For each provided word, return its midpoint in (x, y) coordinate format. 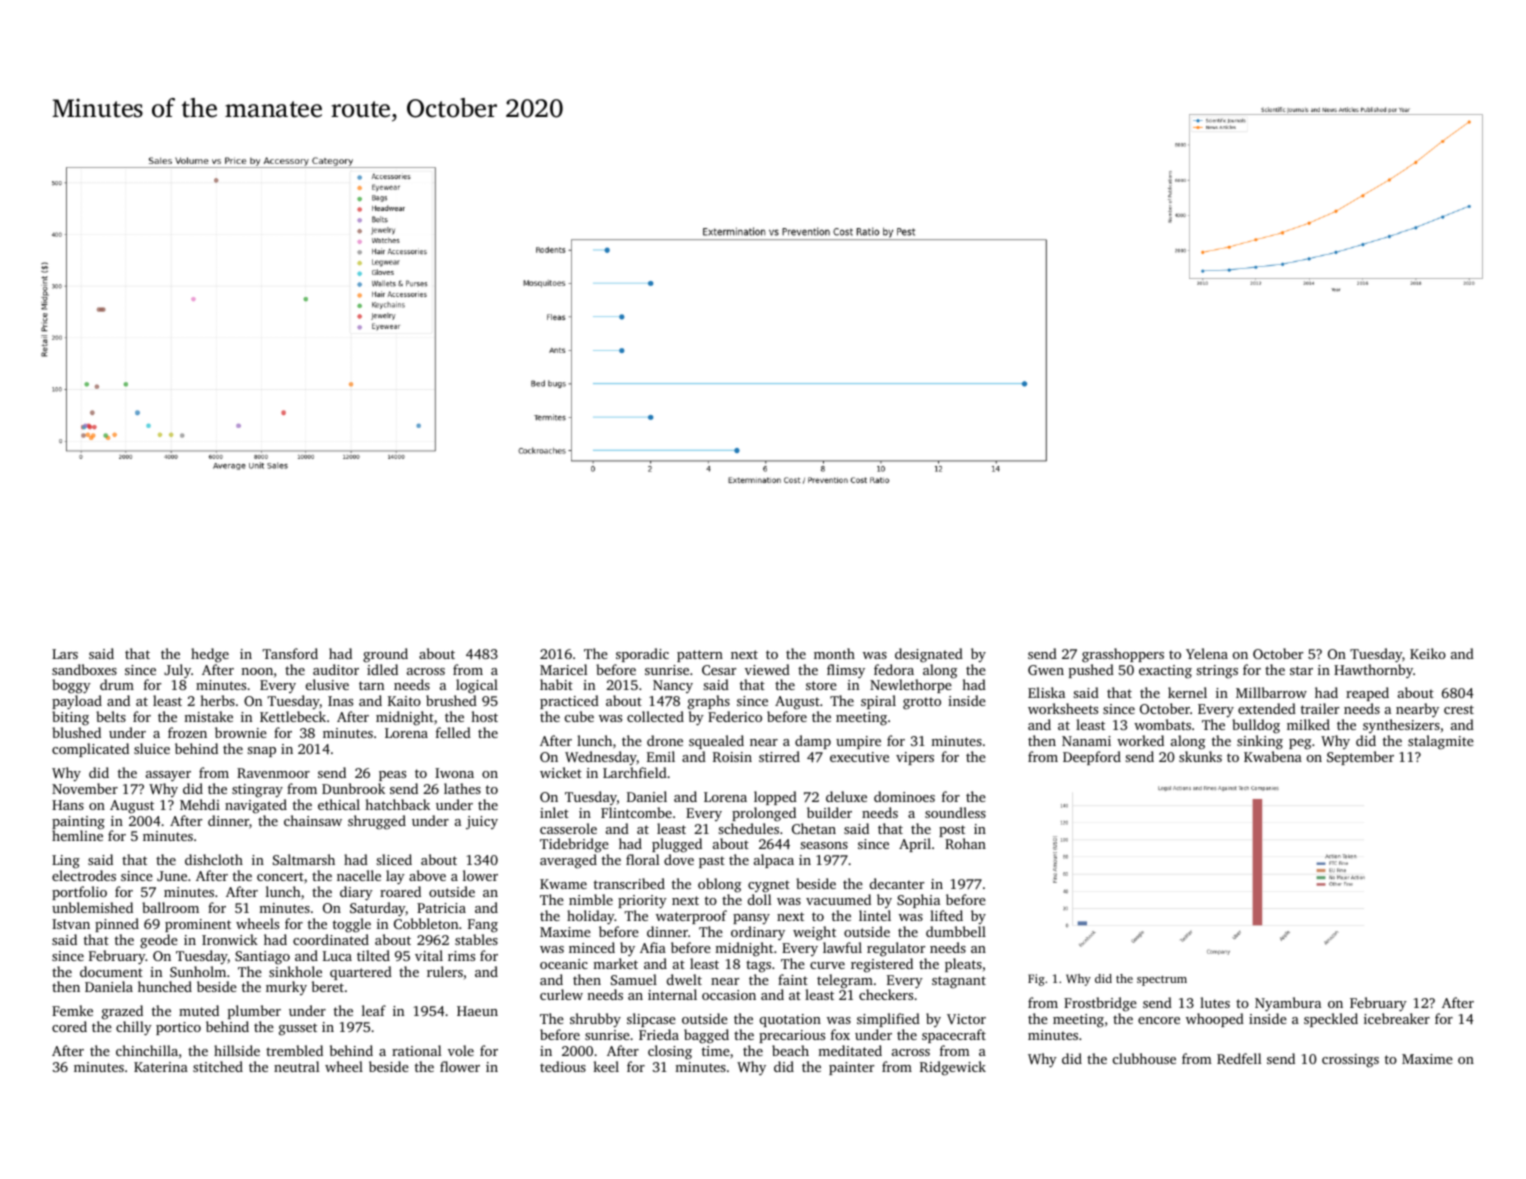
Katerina (161, 1067)
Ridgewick (953, 1068)
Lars (65, 654)
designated (929, 655)
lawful (842, 947)
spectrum (1162, 980)
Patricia (441, 908)
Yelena (1207, 653)
